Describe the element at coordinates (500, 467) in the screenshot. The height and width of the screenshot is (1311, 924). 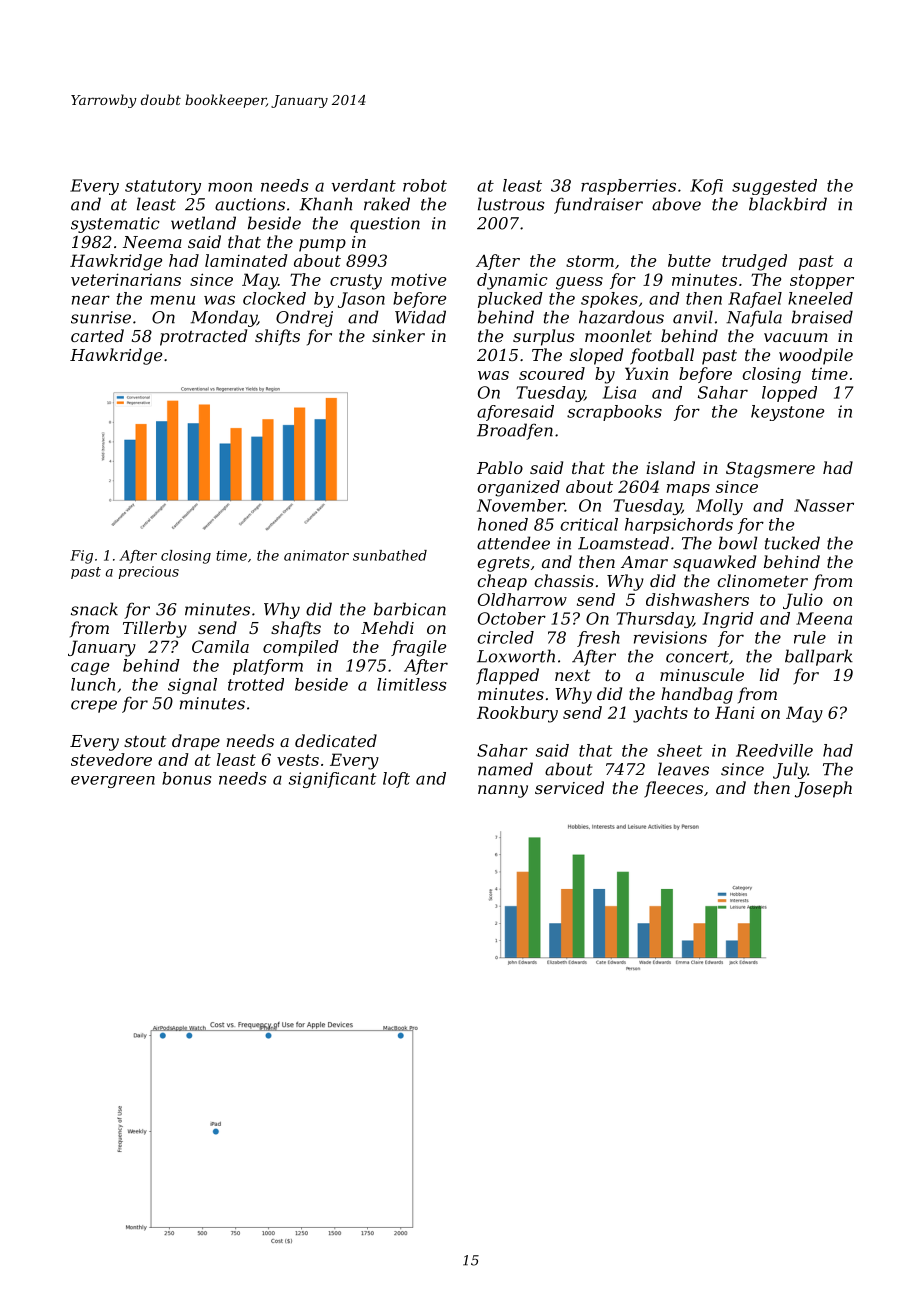
I see `Pablo` at that location.
